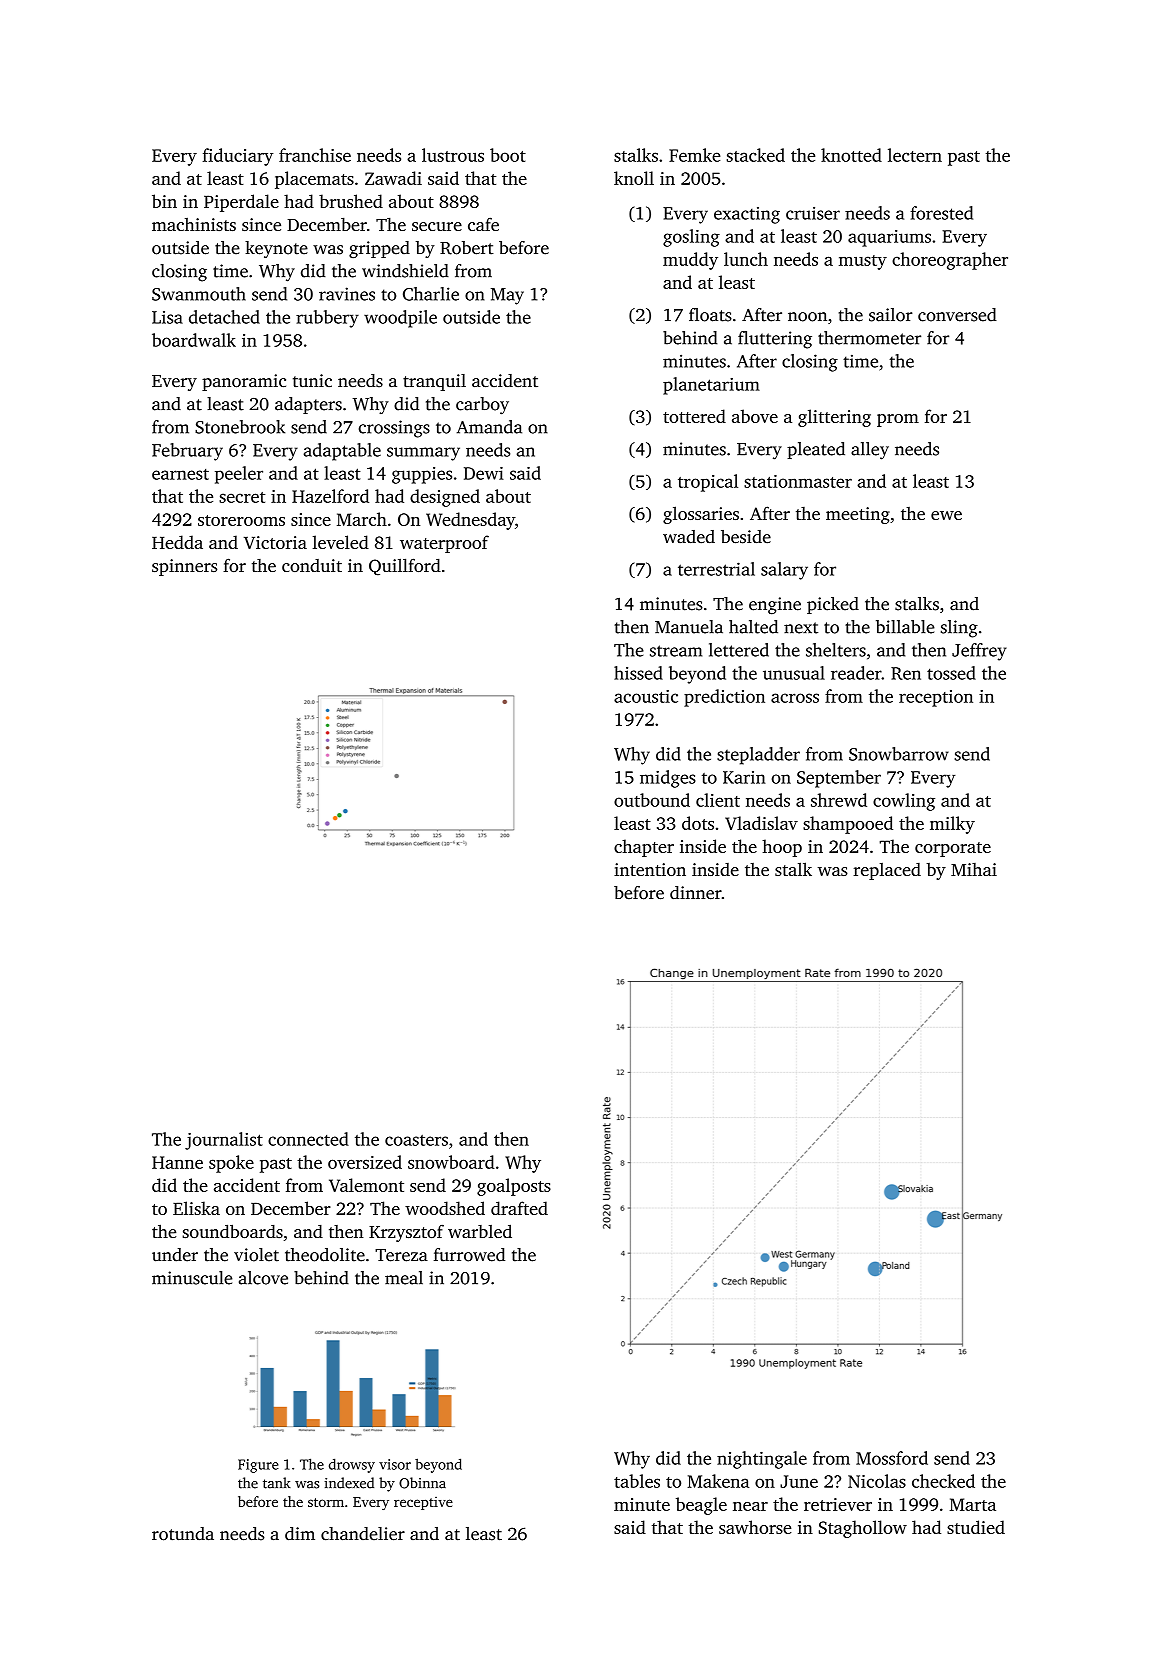 This screenshot has width=1165, height=1654. What do you see at coordinates (366, 1185) in the screenshot?
I see `Valemont` at bounding box center [366, 1185].
